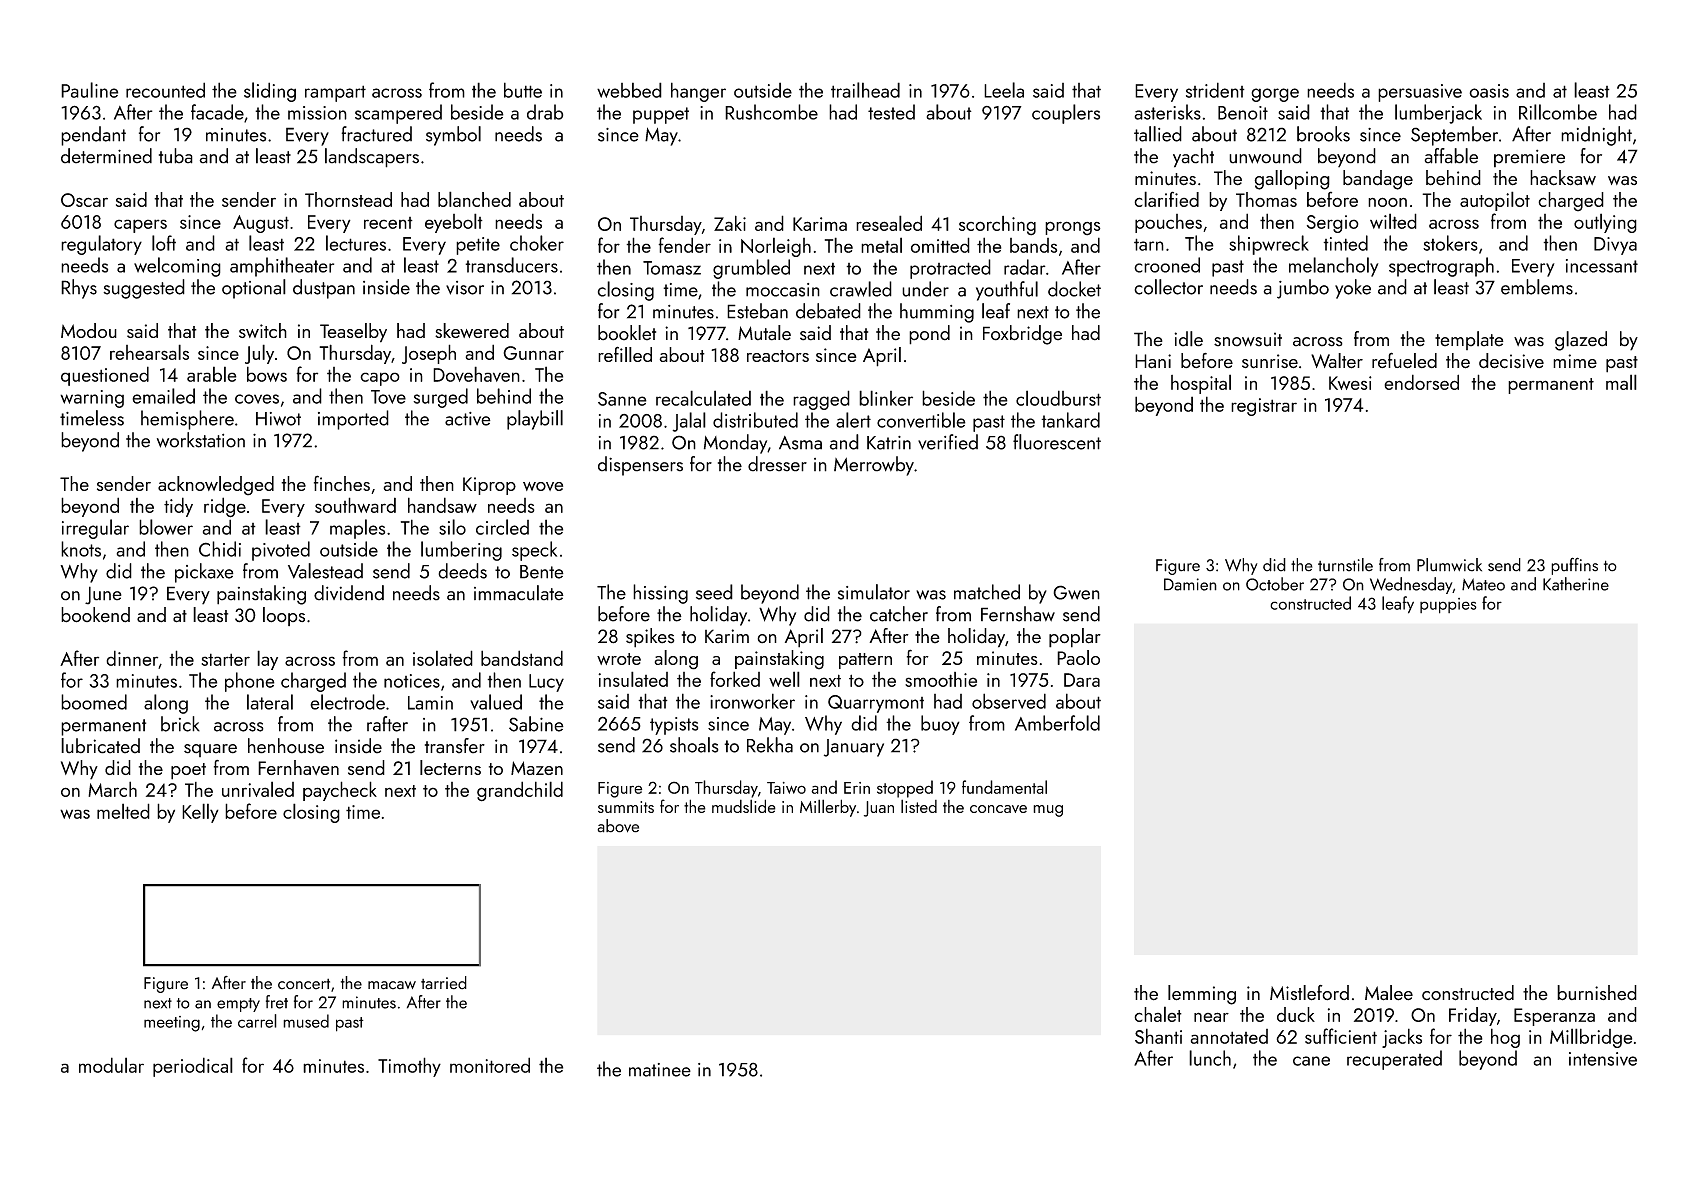  Describe the element at coordinates (1495, 201) in the page. I see `autopilot` at that location.
